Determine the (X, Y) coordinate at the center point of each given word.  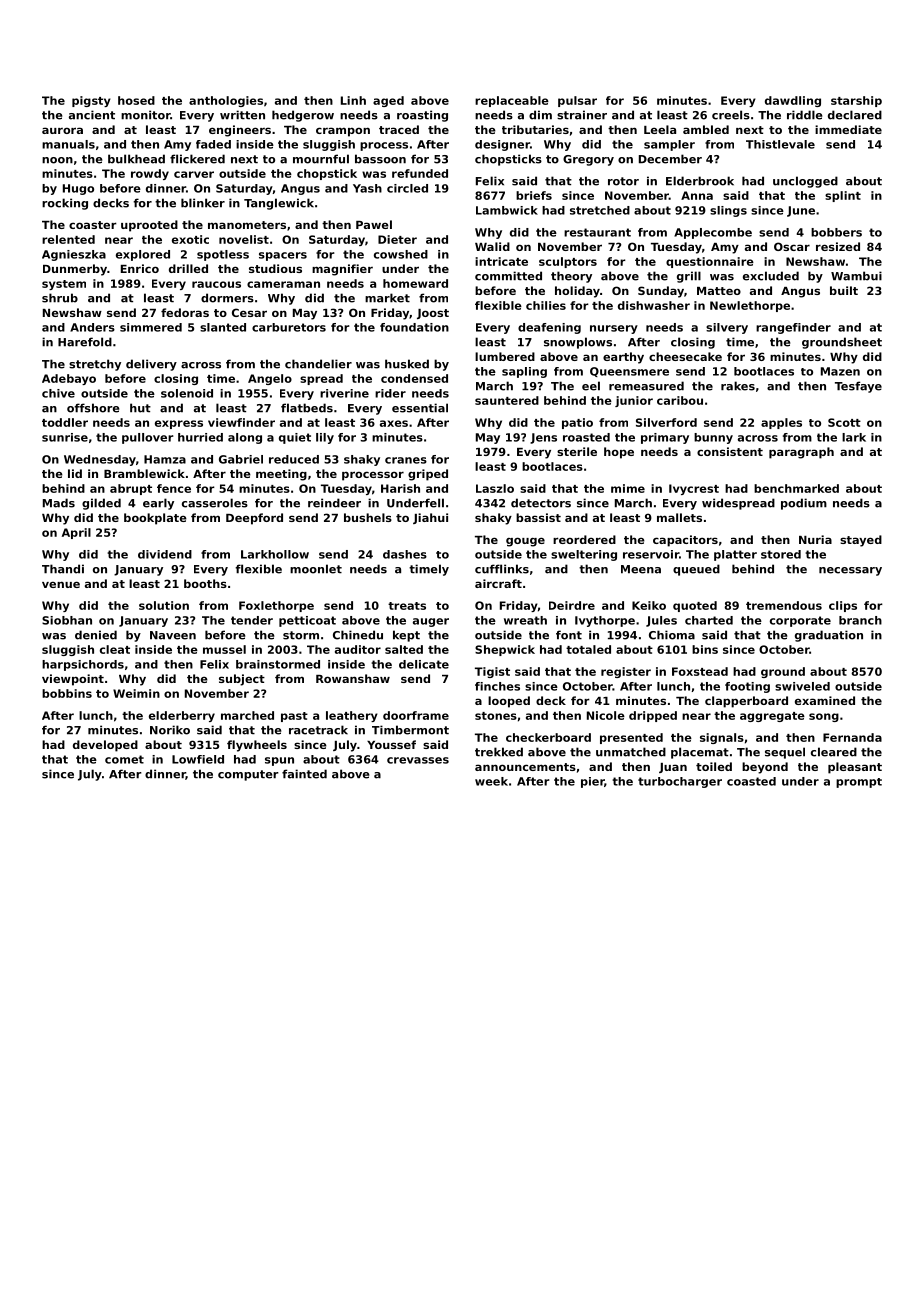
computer (248, 775)
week (491, 781)
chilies (546, 305)
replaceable (512, 101)
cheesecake (685, 356)
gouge (525, 542)
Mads (59, 503)
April (76, 533)
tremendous (784, 605)
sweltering (584, 555)
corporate (800, 621)
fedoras (185, 312)
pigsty (91, 101)
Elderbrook (700, 181)
